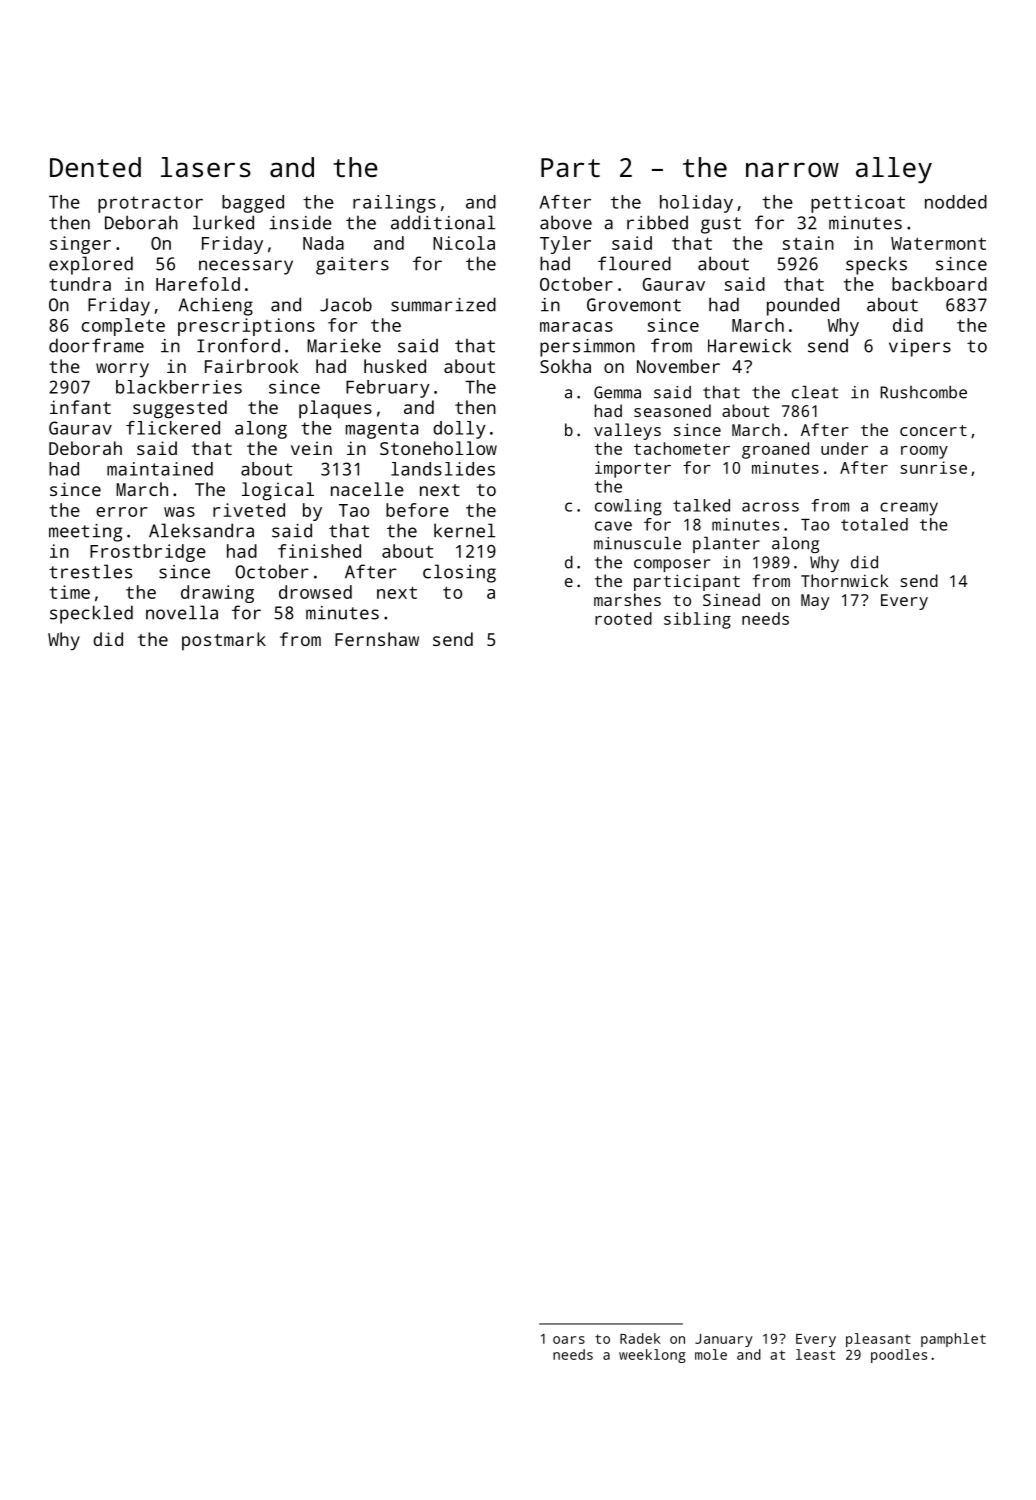 The width and height of the document is (1036, 1500). What do you see at coordinates (652, 1356) in the document?
I see `weeklong` at bounding box center [652, 1356].
